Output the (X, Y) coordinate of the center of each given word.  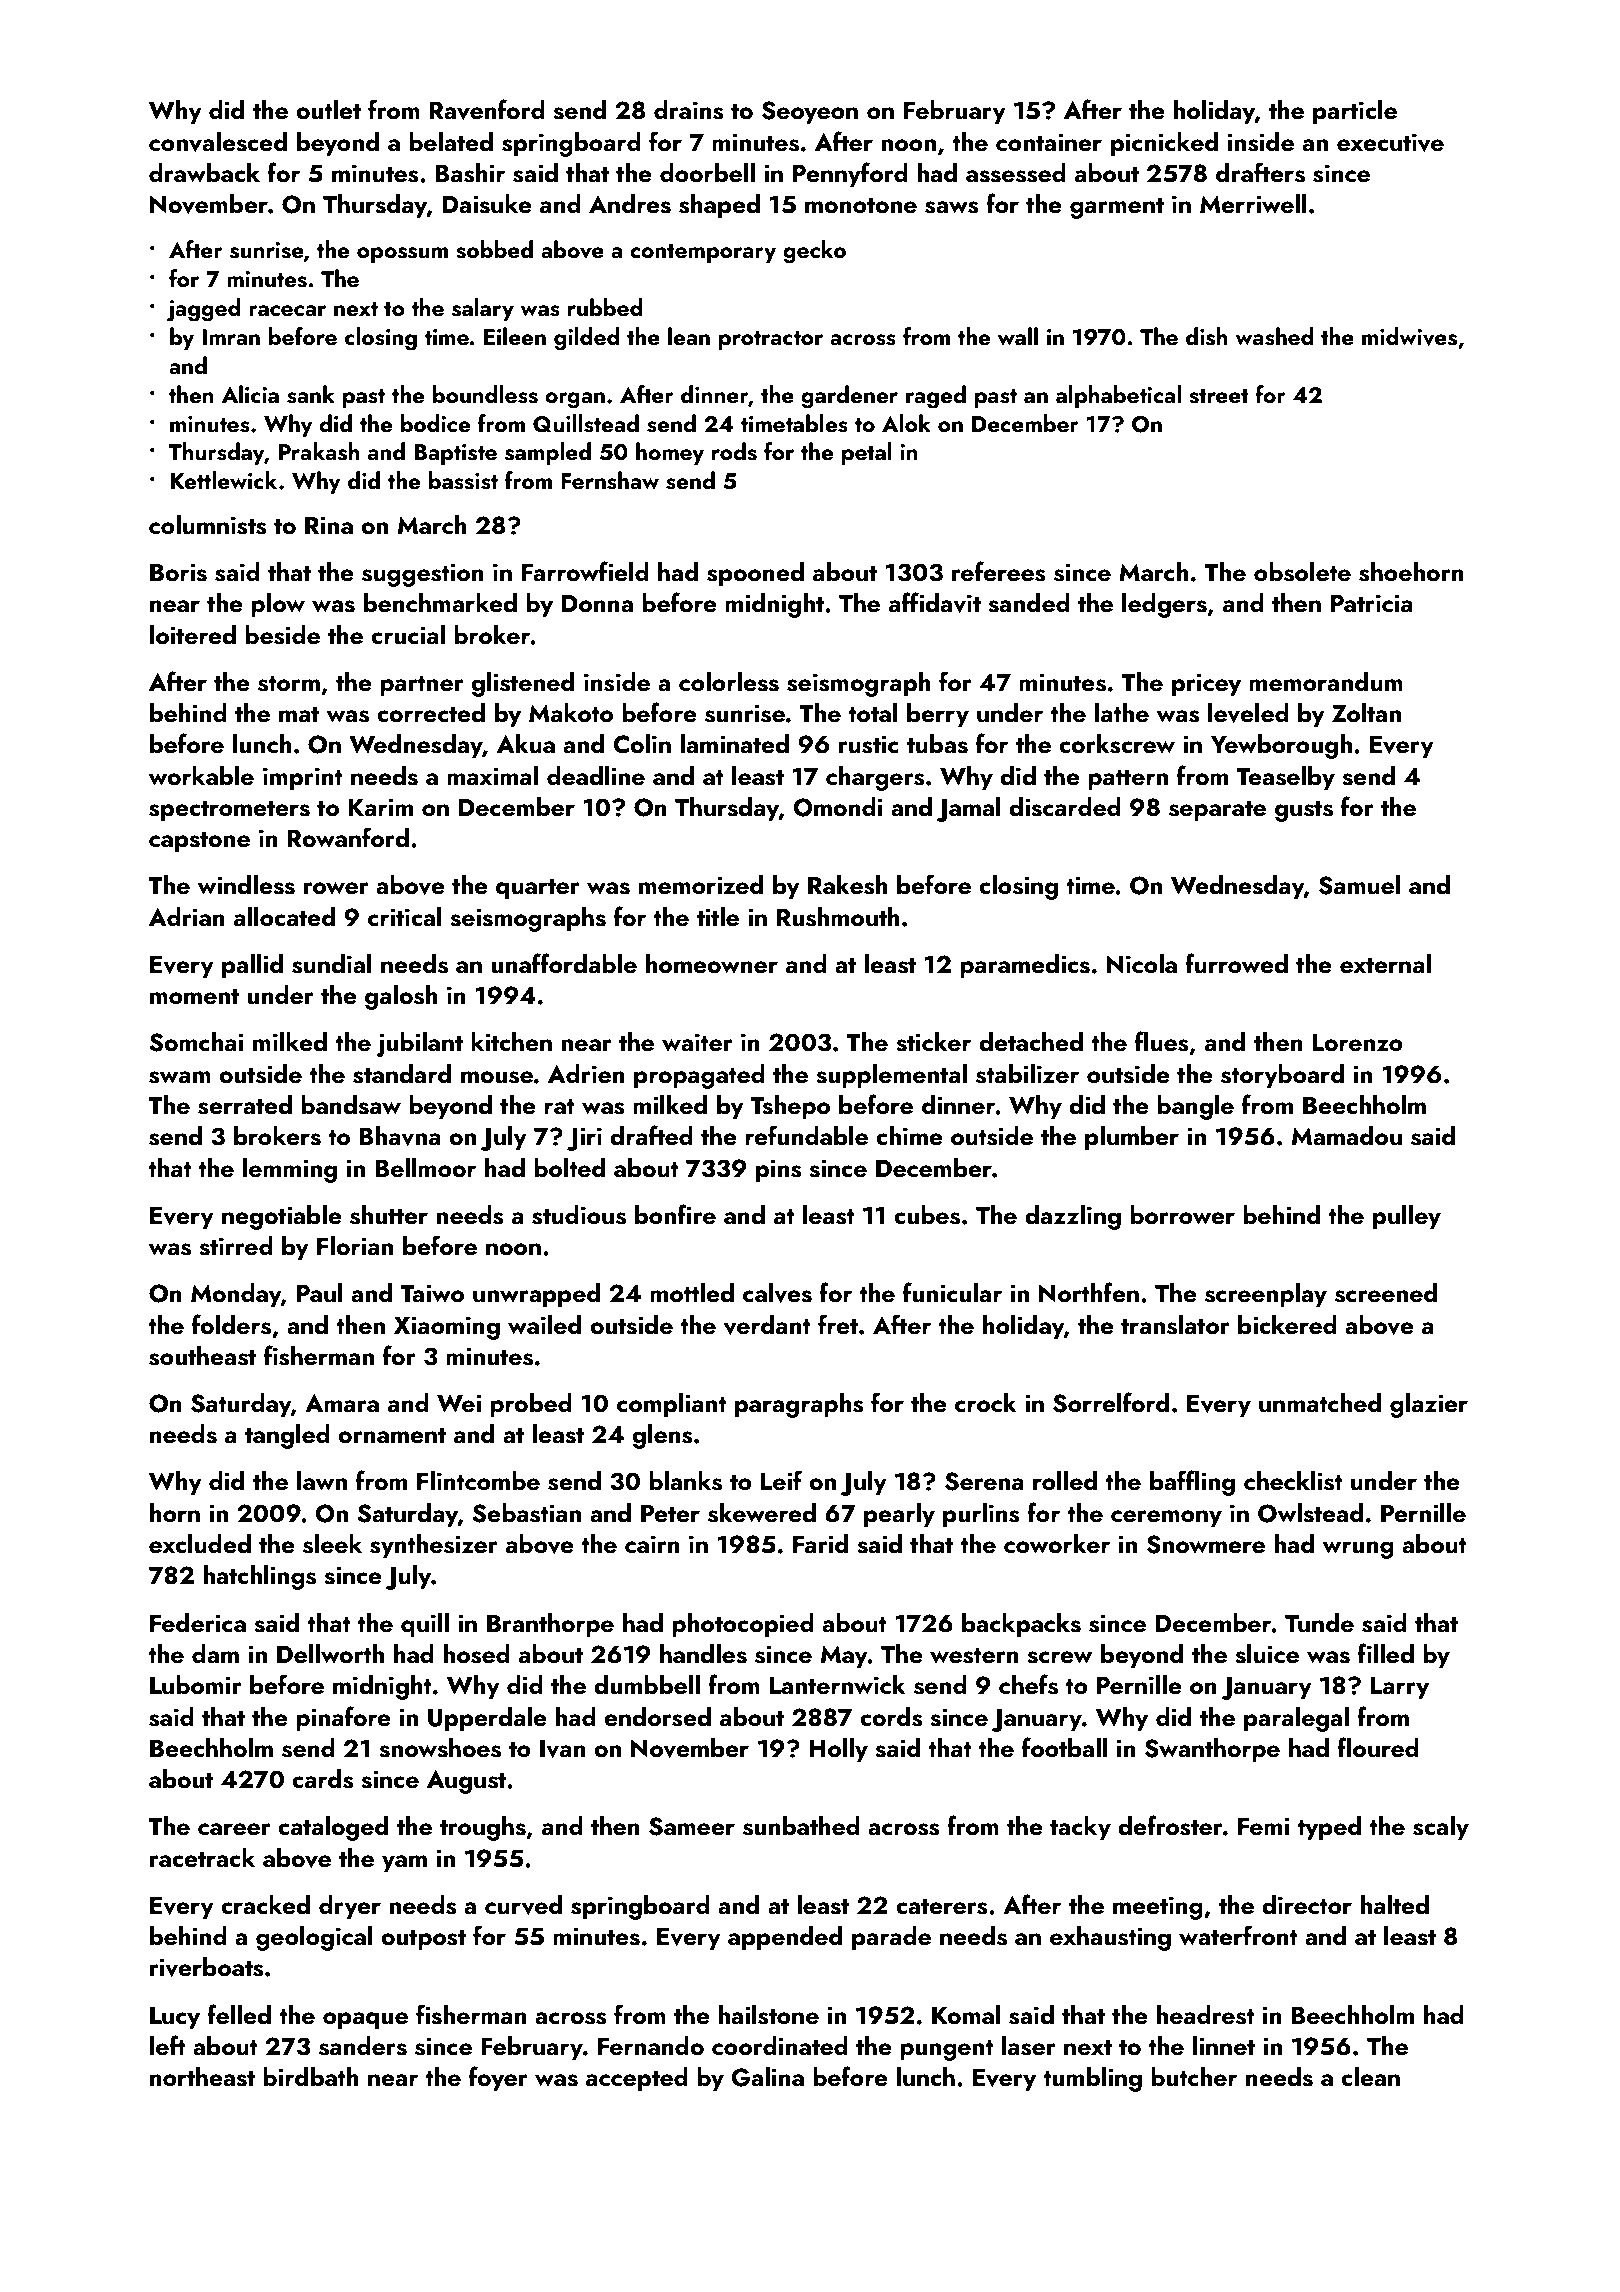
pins (779, 1171)
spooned (755, 574)
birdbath (310, 2076)
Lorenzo (1357, 1043)
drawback (204, 173)
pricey (1206, 685)
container (1049, 142)
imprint (303, 779)
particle (1355, 112)
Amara (342, 1403)
